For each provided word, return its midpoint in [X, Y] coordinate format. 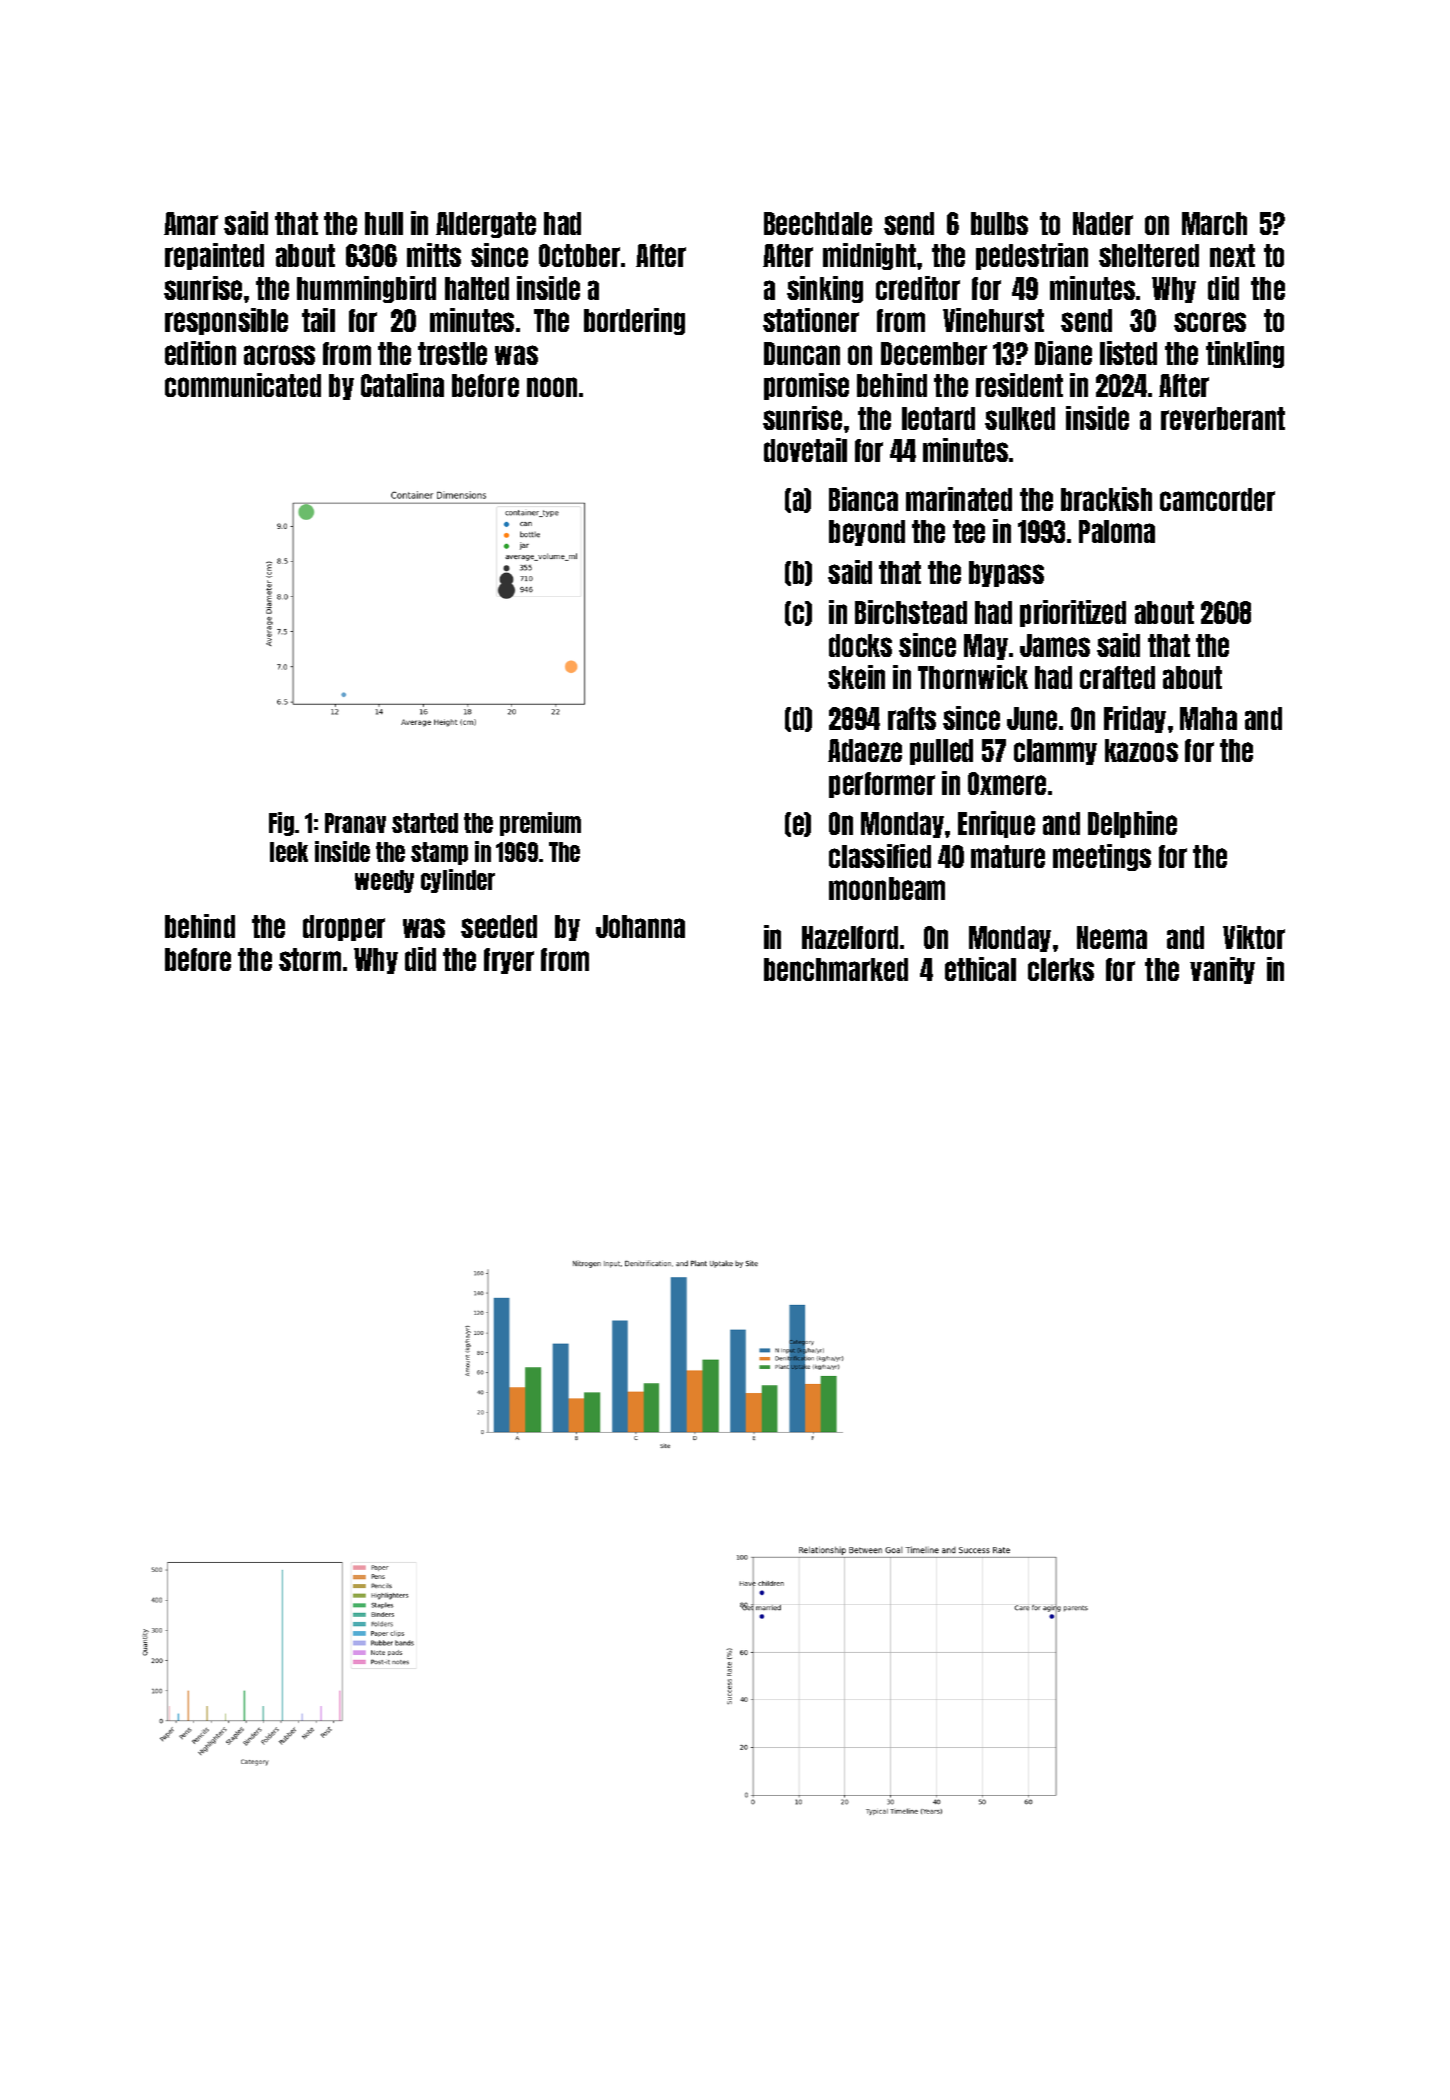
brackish [1106, 499]
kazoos [1141, 750]
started [425, 823]
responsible [226, 321]
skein [856, 677]
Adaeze [865, 750]
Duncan [802, 353]
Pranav [355, 823]
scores [1210, 322]
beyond [867, 533]
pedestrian [1032, 256]
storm [310, 959]
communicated [243, 385]
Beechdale [818, 223]
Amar [191, 223]
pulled [941, 752]
